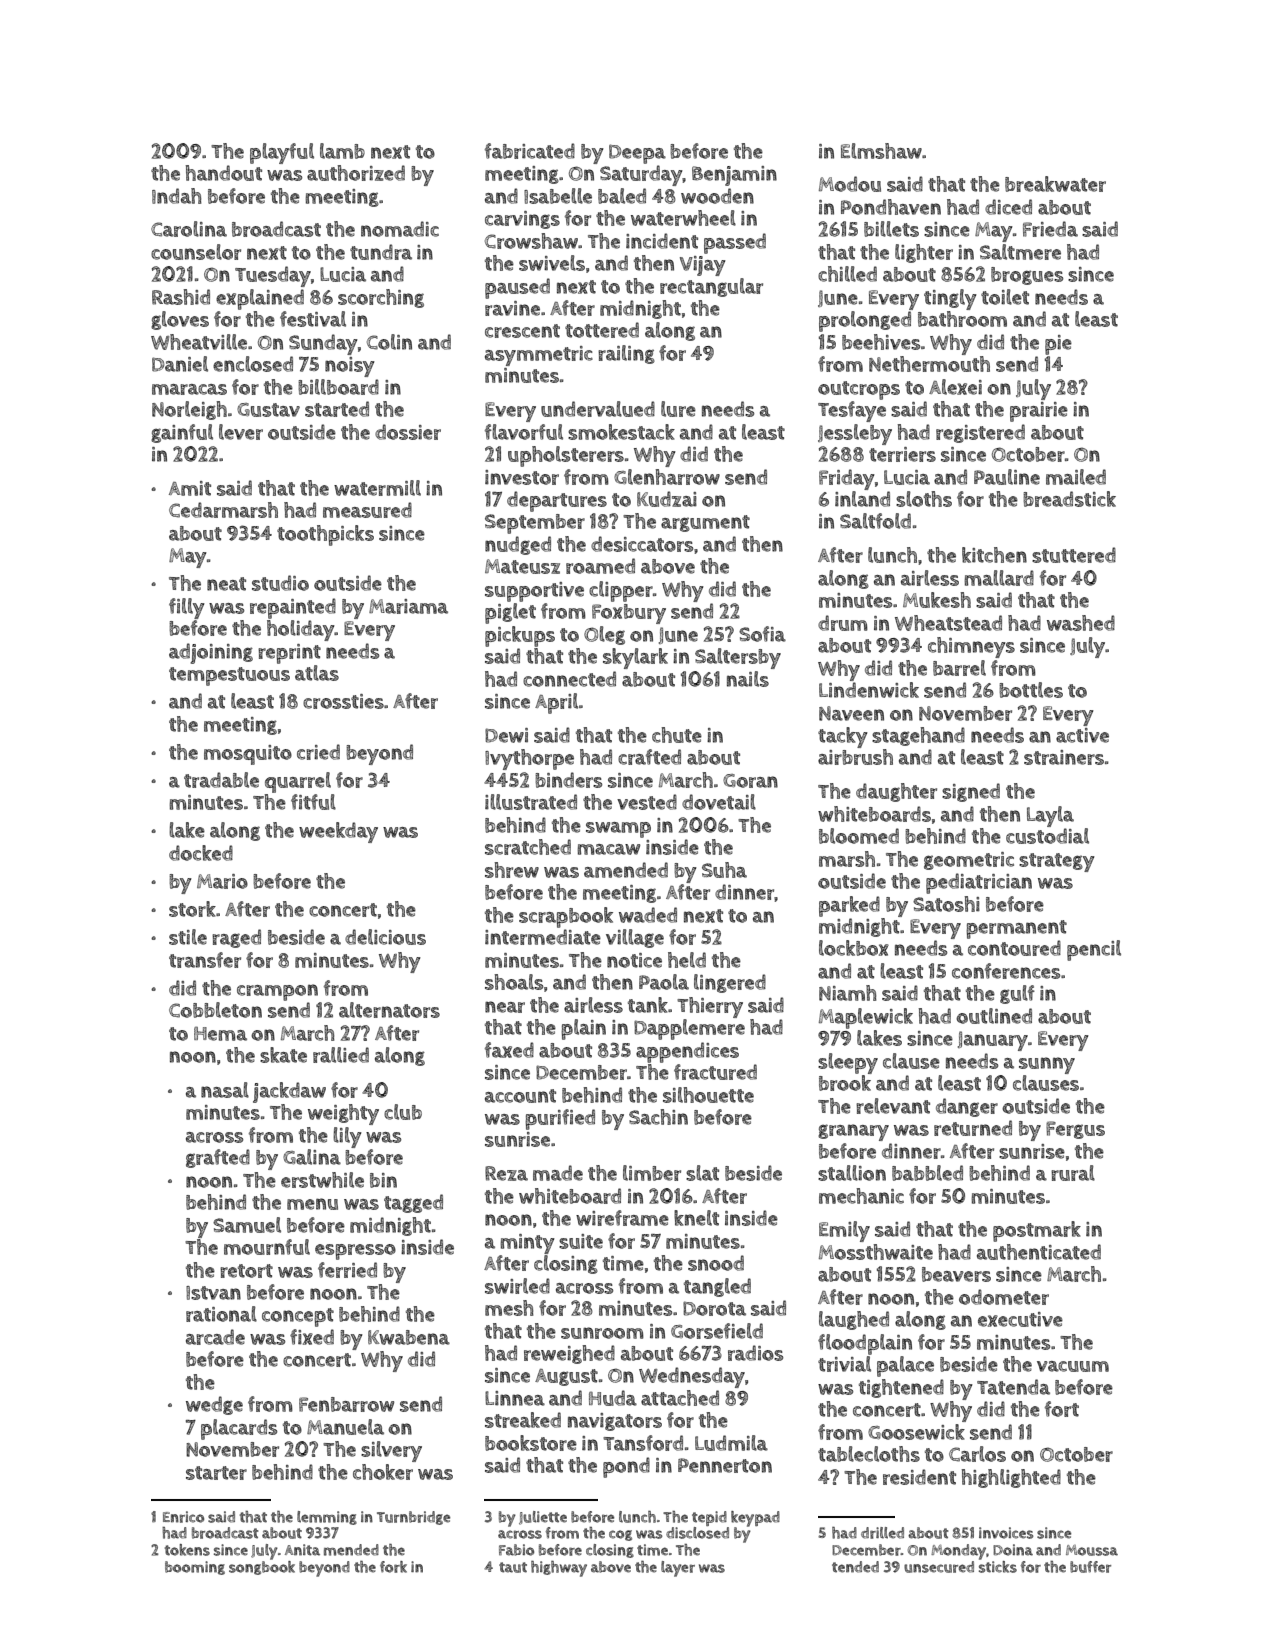 The image size is (1273, 1648). I want to click on outcrops, so click(859, 390).
